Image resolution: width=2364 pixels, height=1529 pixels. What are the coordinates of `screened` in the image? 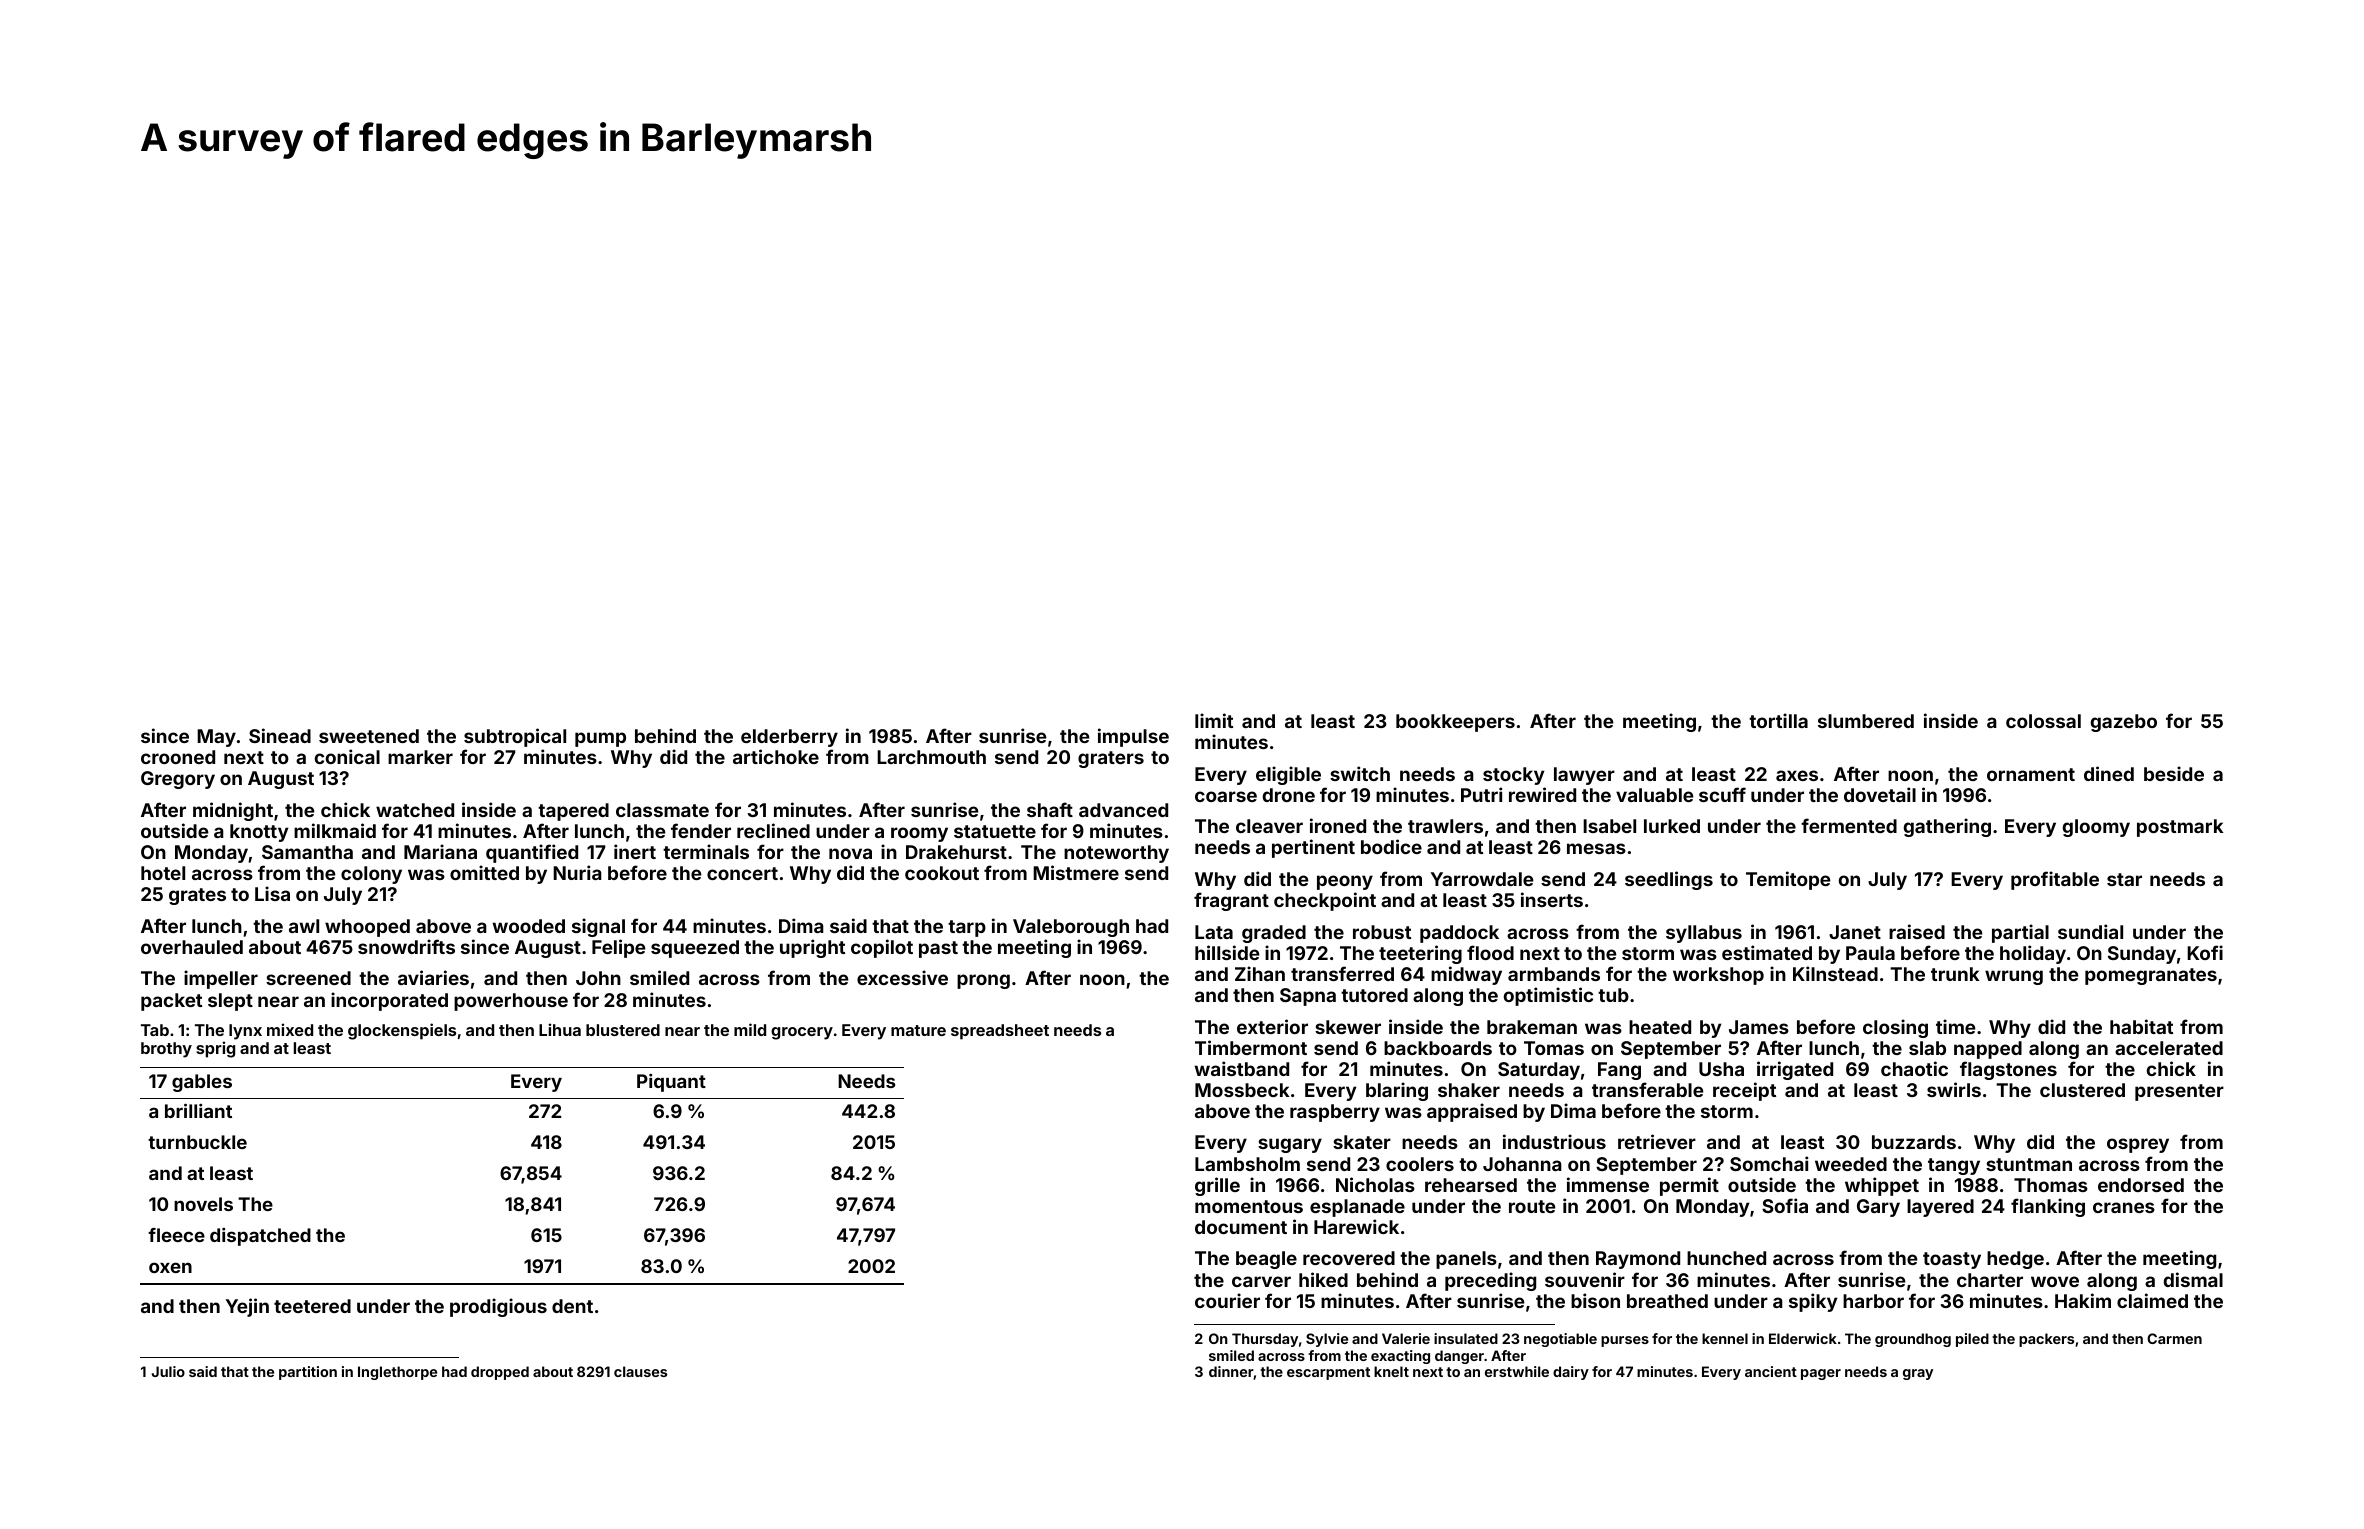 It's located at (308, 978).
